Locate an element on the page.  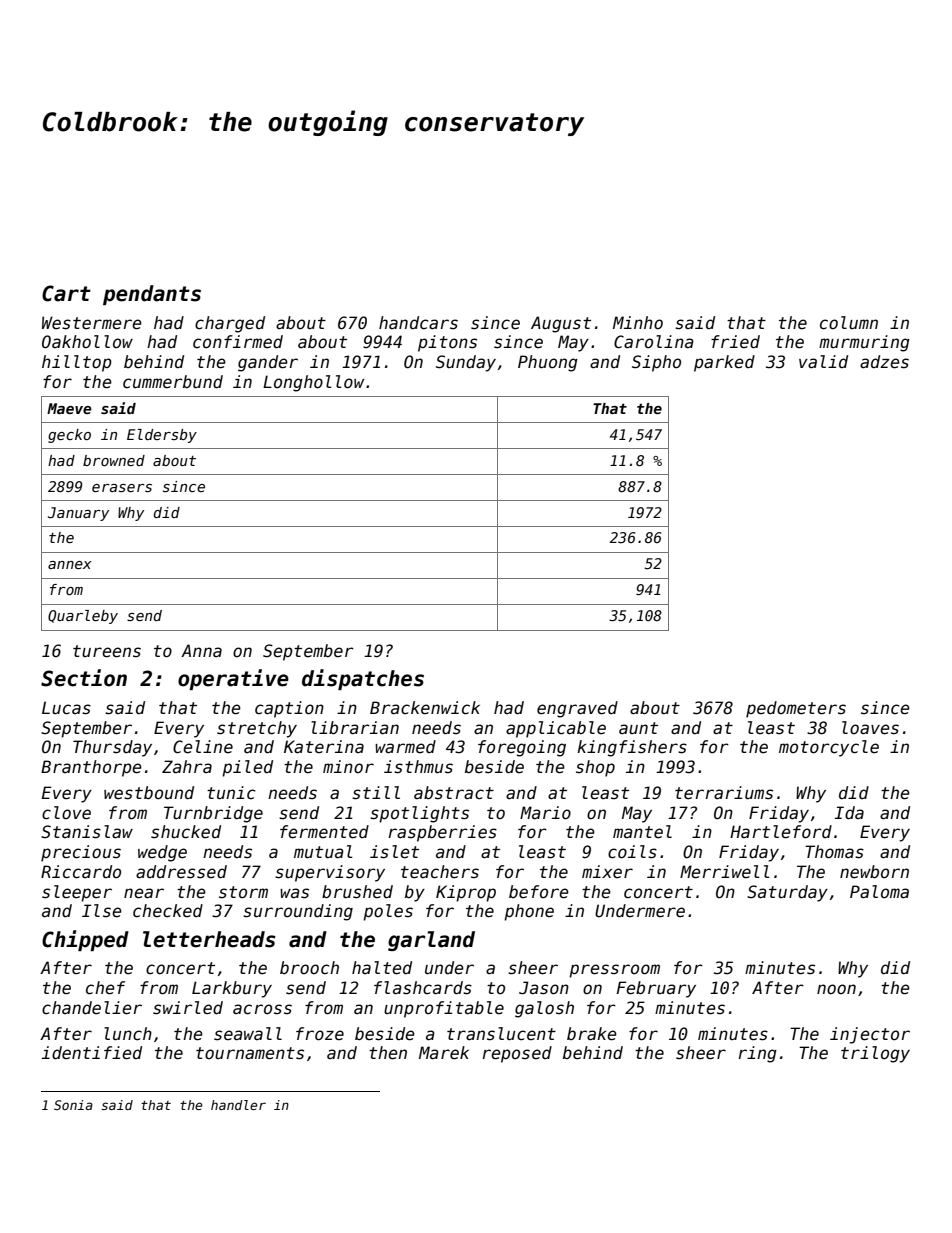
Lucas is located at coordinates (66, 708).
